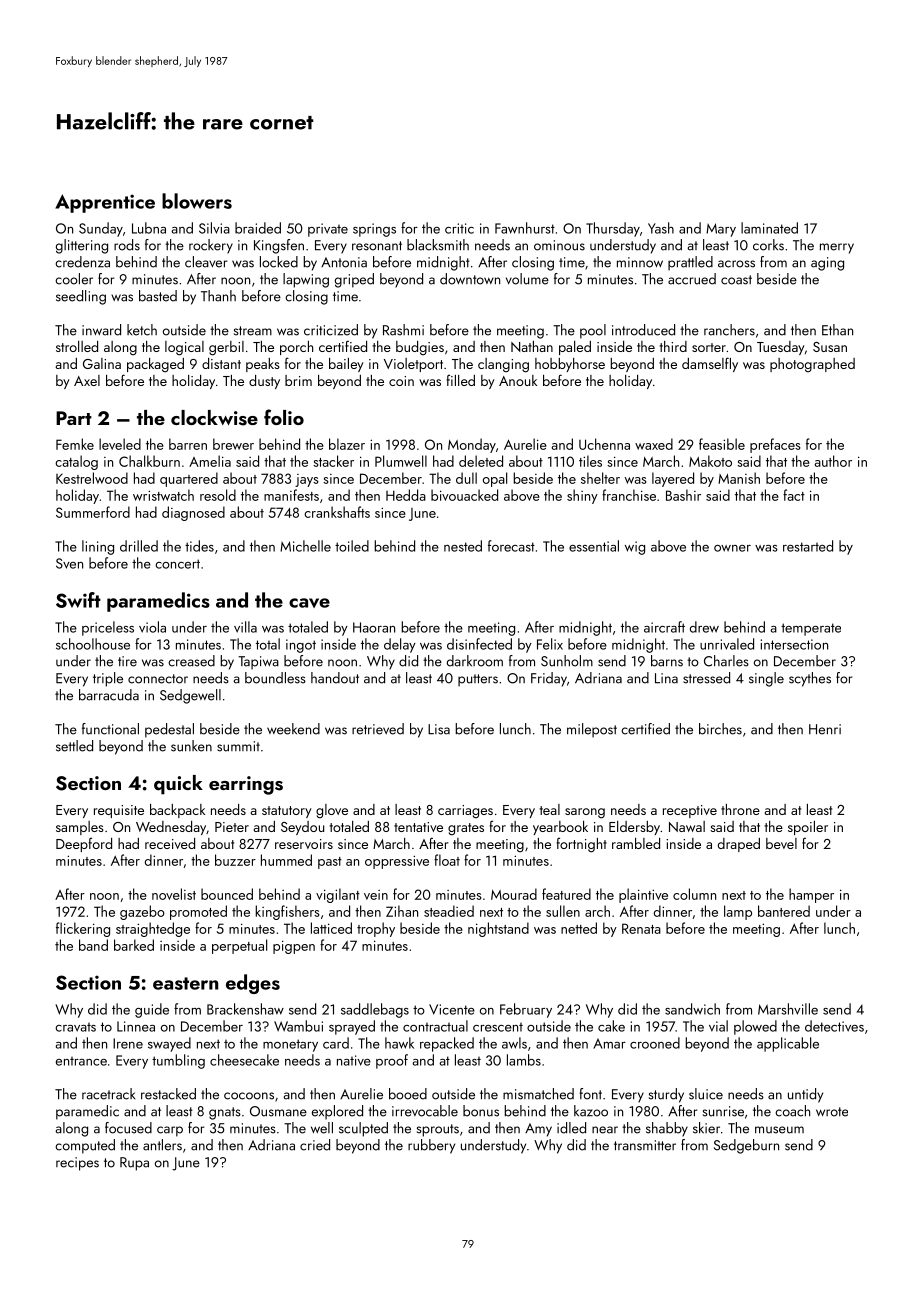  What do you see at coordinates (290, 1045) in the screenshot?
I see `monetary` at bounding box center [290, 1045].
